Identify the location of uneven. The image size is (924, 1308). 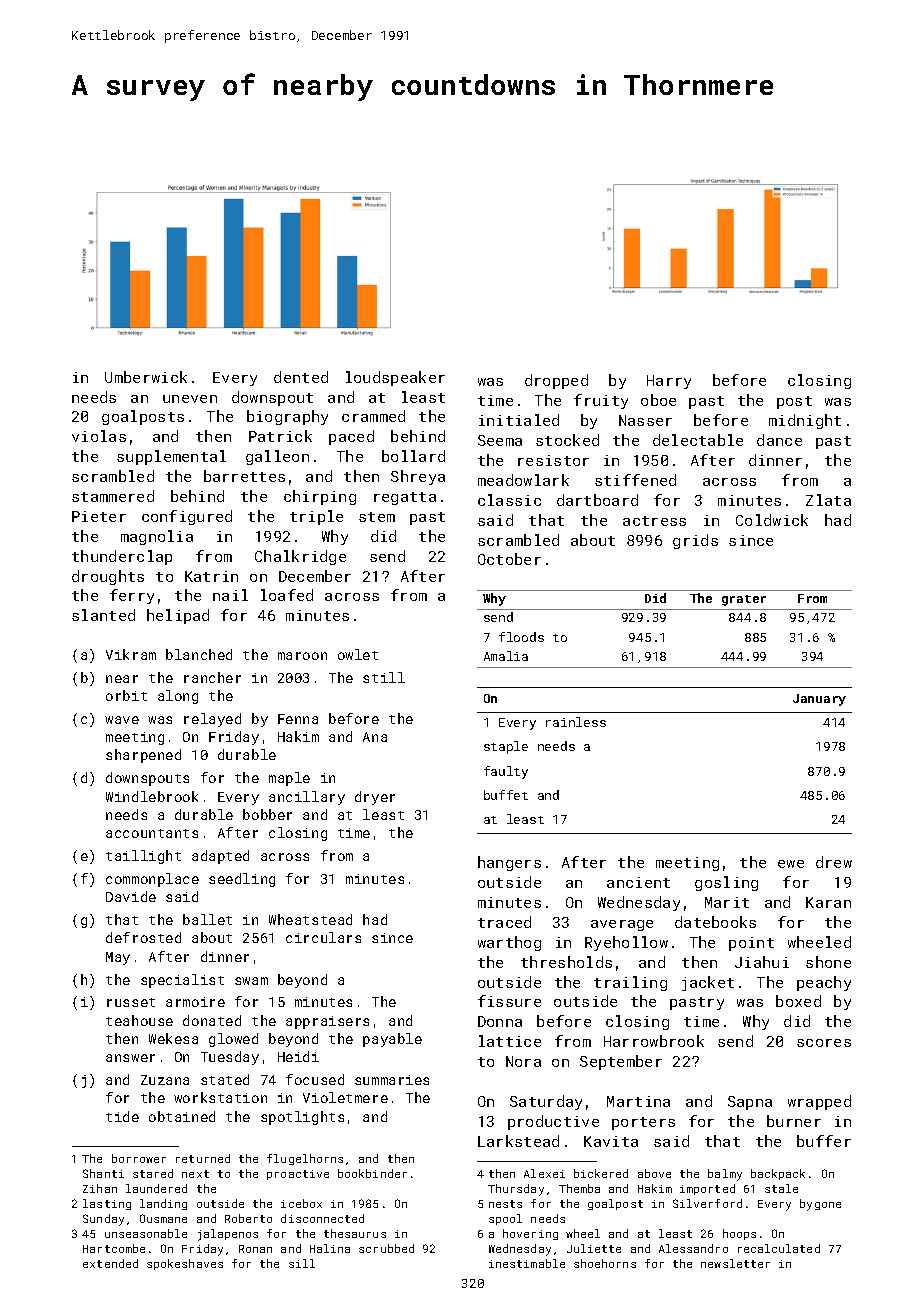
(190, 399).
